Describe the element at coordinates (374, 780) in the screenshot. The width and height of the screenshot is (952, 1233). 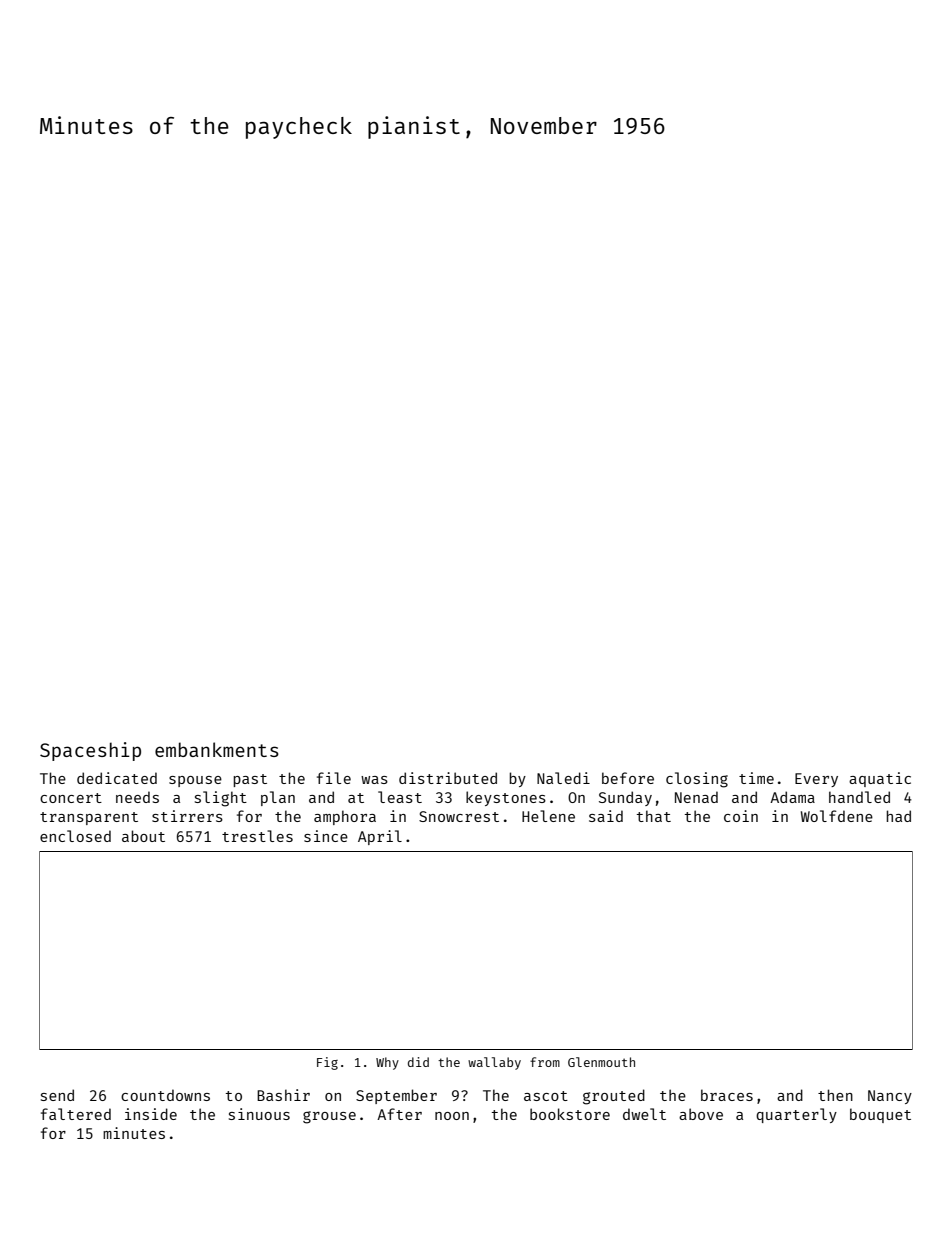
I see `was` at that location.
